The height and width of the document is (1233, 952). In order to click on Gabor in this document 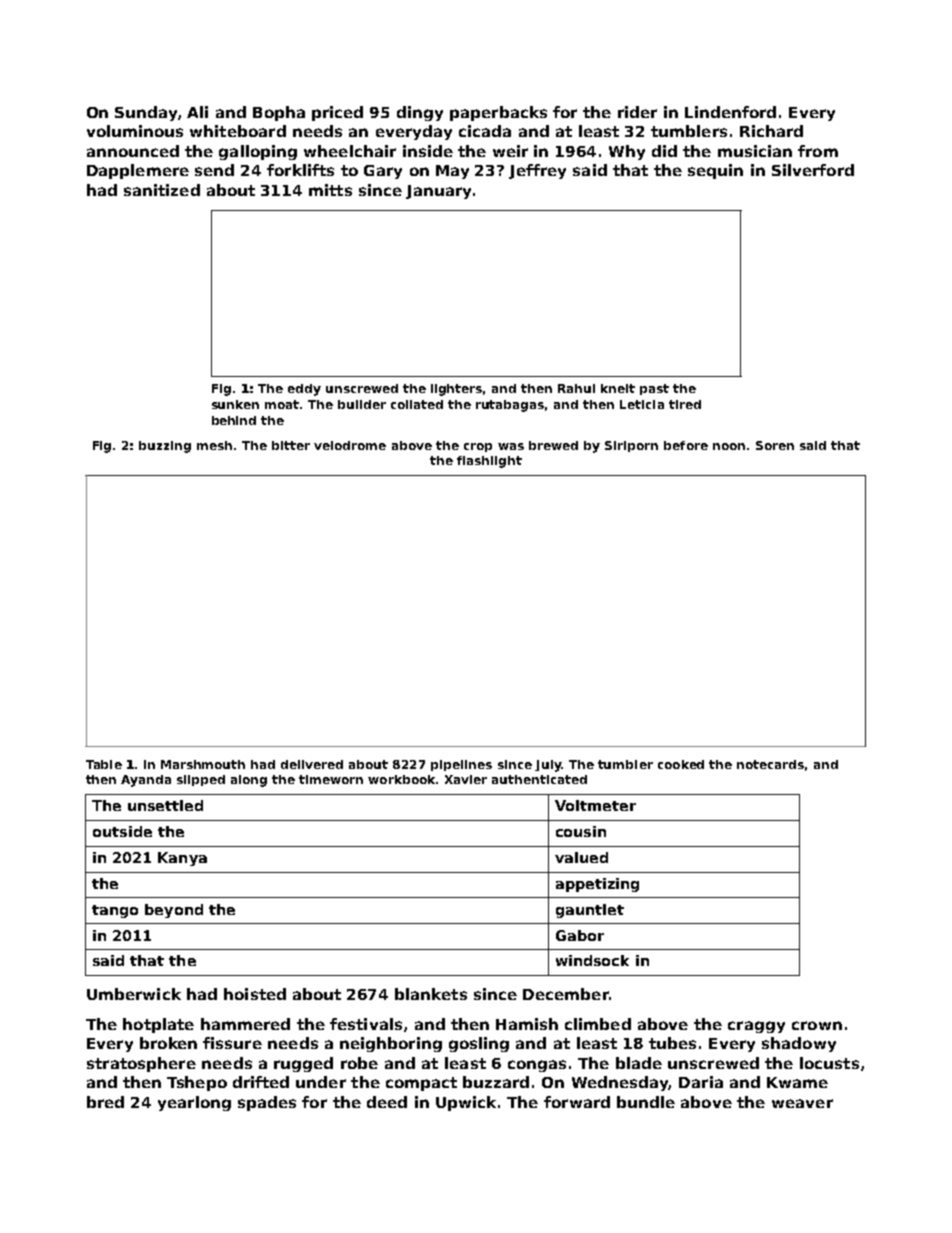, I will do `click(580, 935)`.
